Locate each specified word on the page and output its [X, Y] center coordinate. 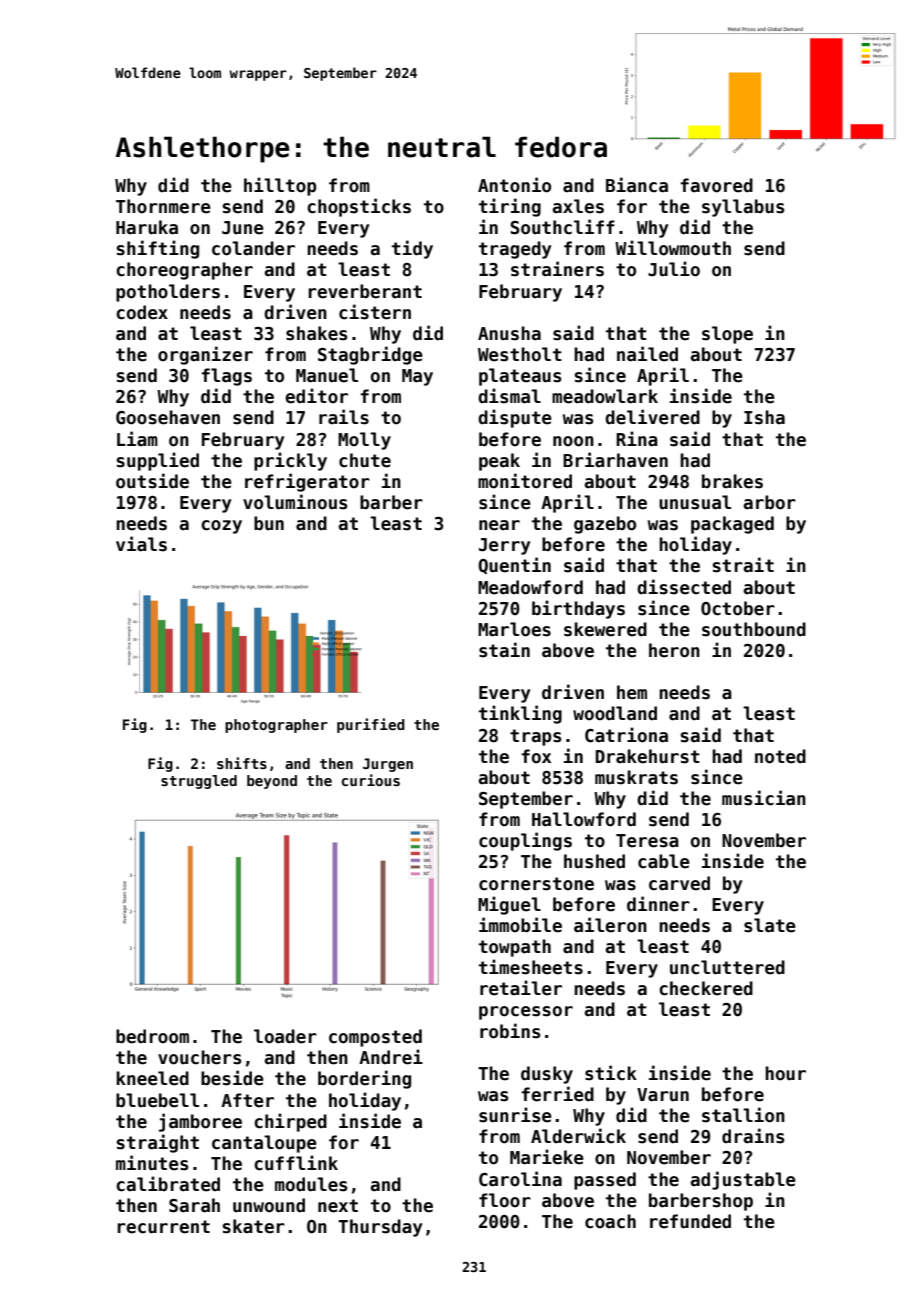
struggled [199, 782]
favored [716, 185]
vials [141, 544]
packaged [732, 525]
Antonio [514, 185]
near [499, 525]
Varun [663, 1095]
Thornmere [163, 206]
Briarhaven [615, 460]
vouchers [199, 1057]
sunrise [515, 1115]
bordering [364, 1079]
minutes [152, 1163]
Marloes [514, 629]
